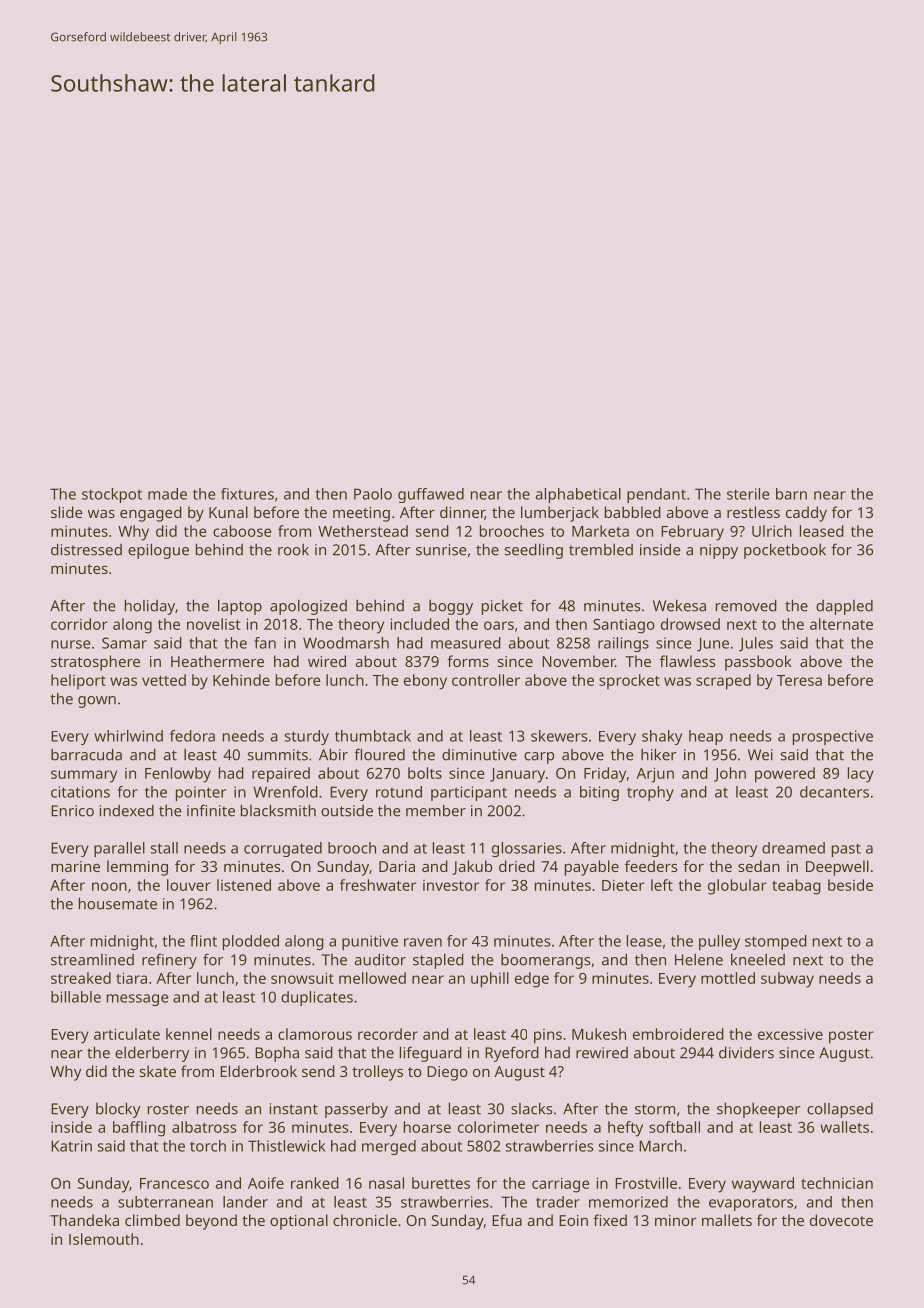 The height and width of the screenshot is (1308, 924). Describe the element at coordinates (365, 1220) in the screenshot. I see `chronicle` at that location.
